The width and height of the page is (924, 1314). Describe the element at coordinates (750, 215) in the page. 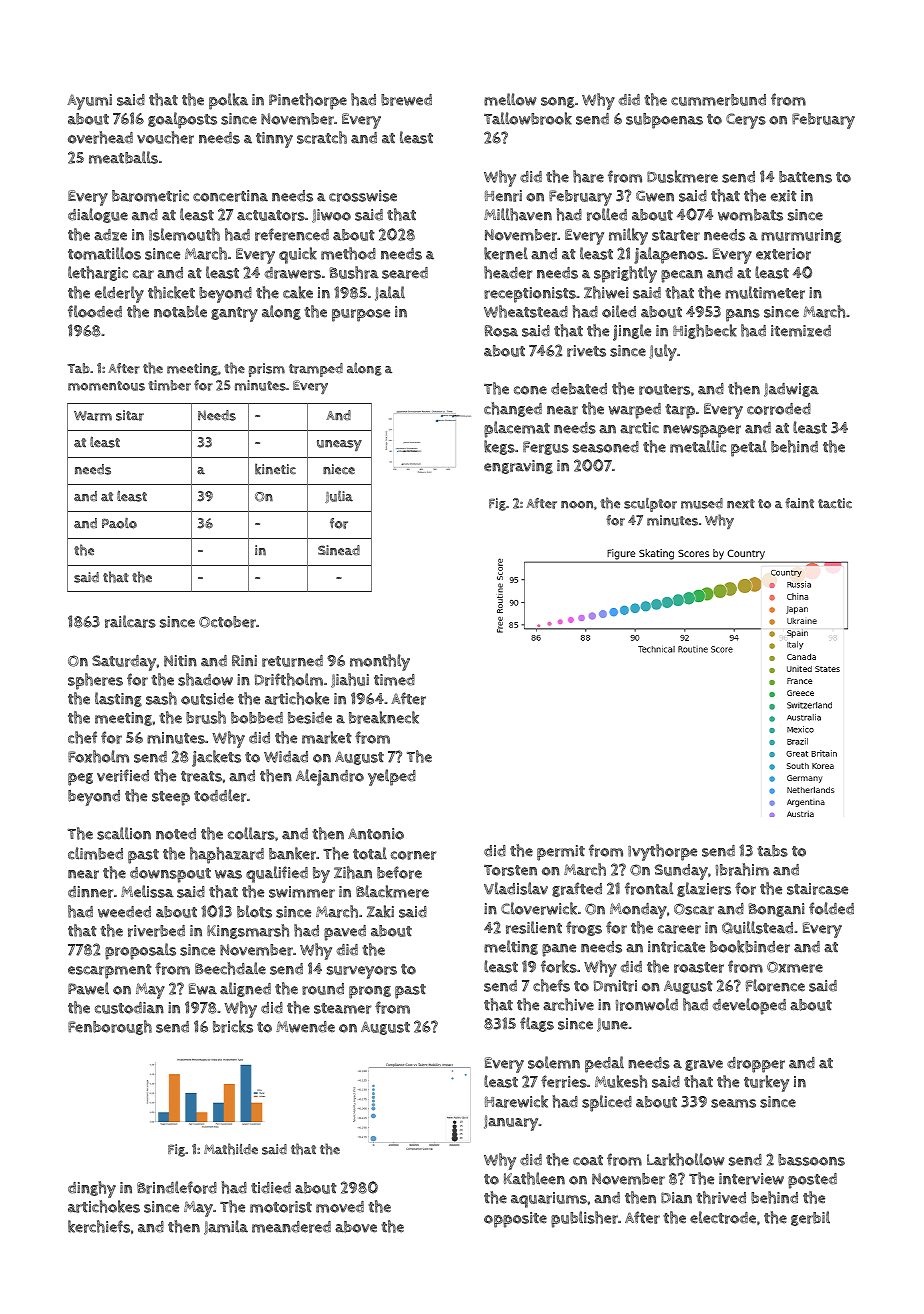

I see `wombats` at that location.
